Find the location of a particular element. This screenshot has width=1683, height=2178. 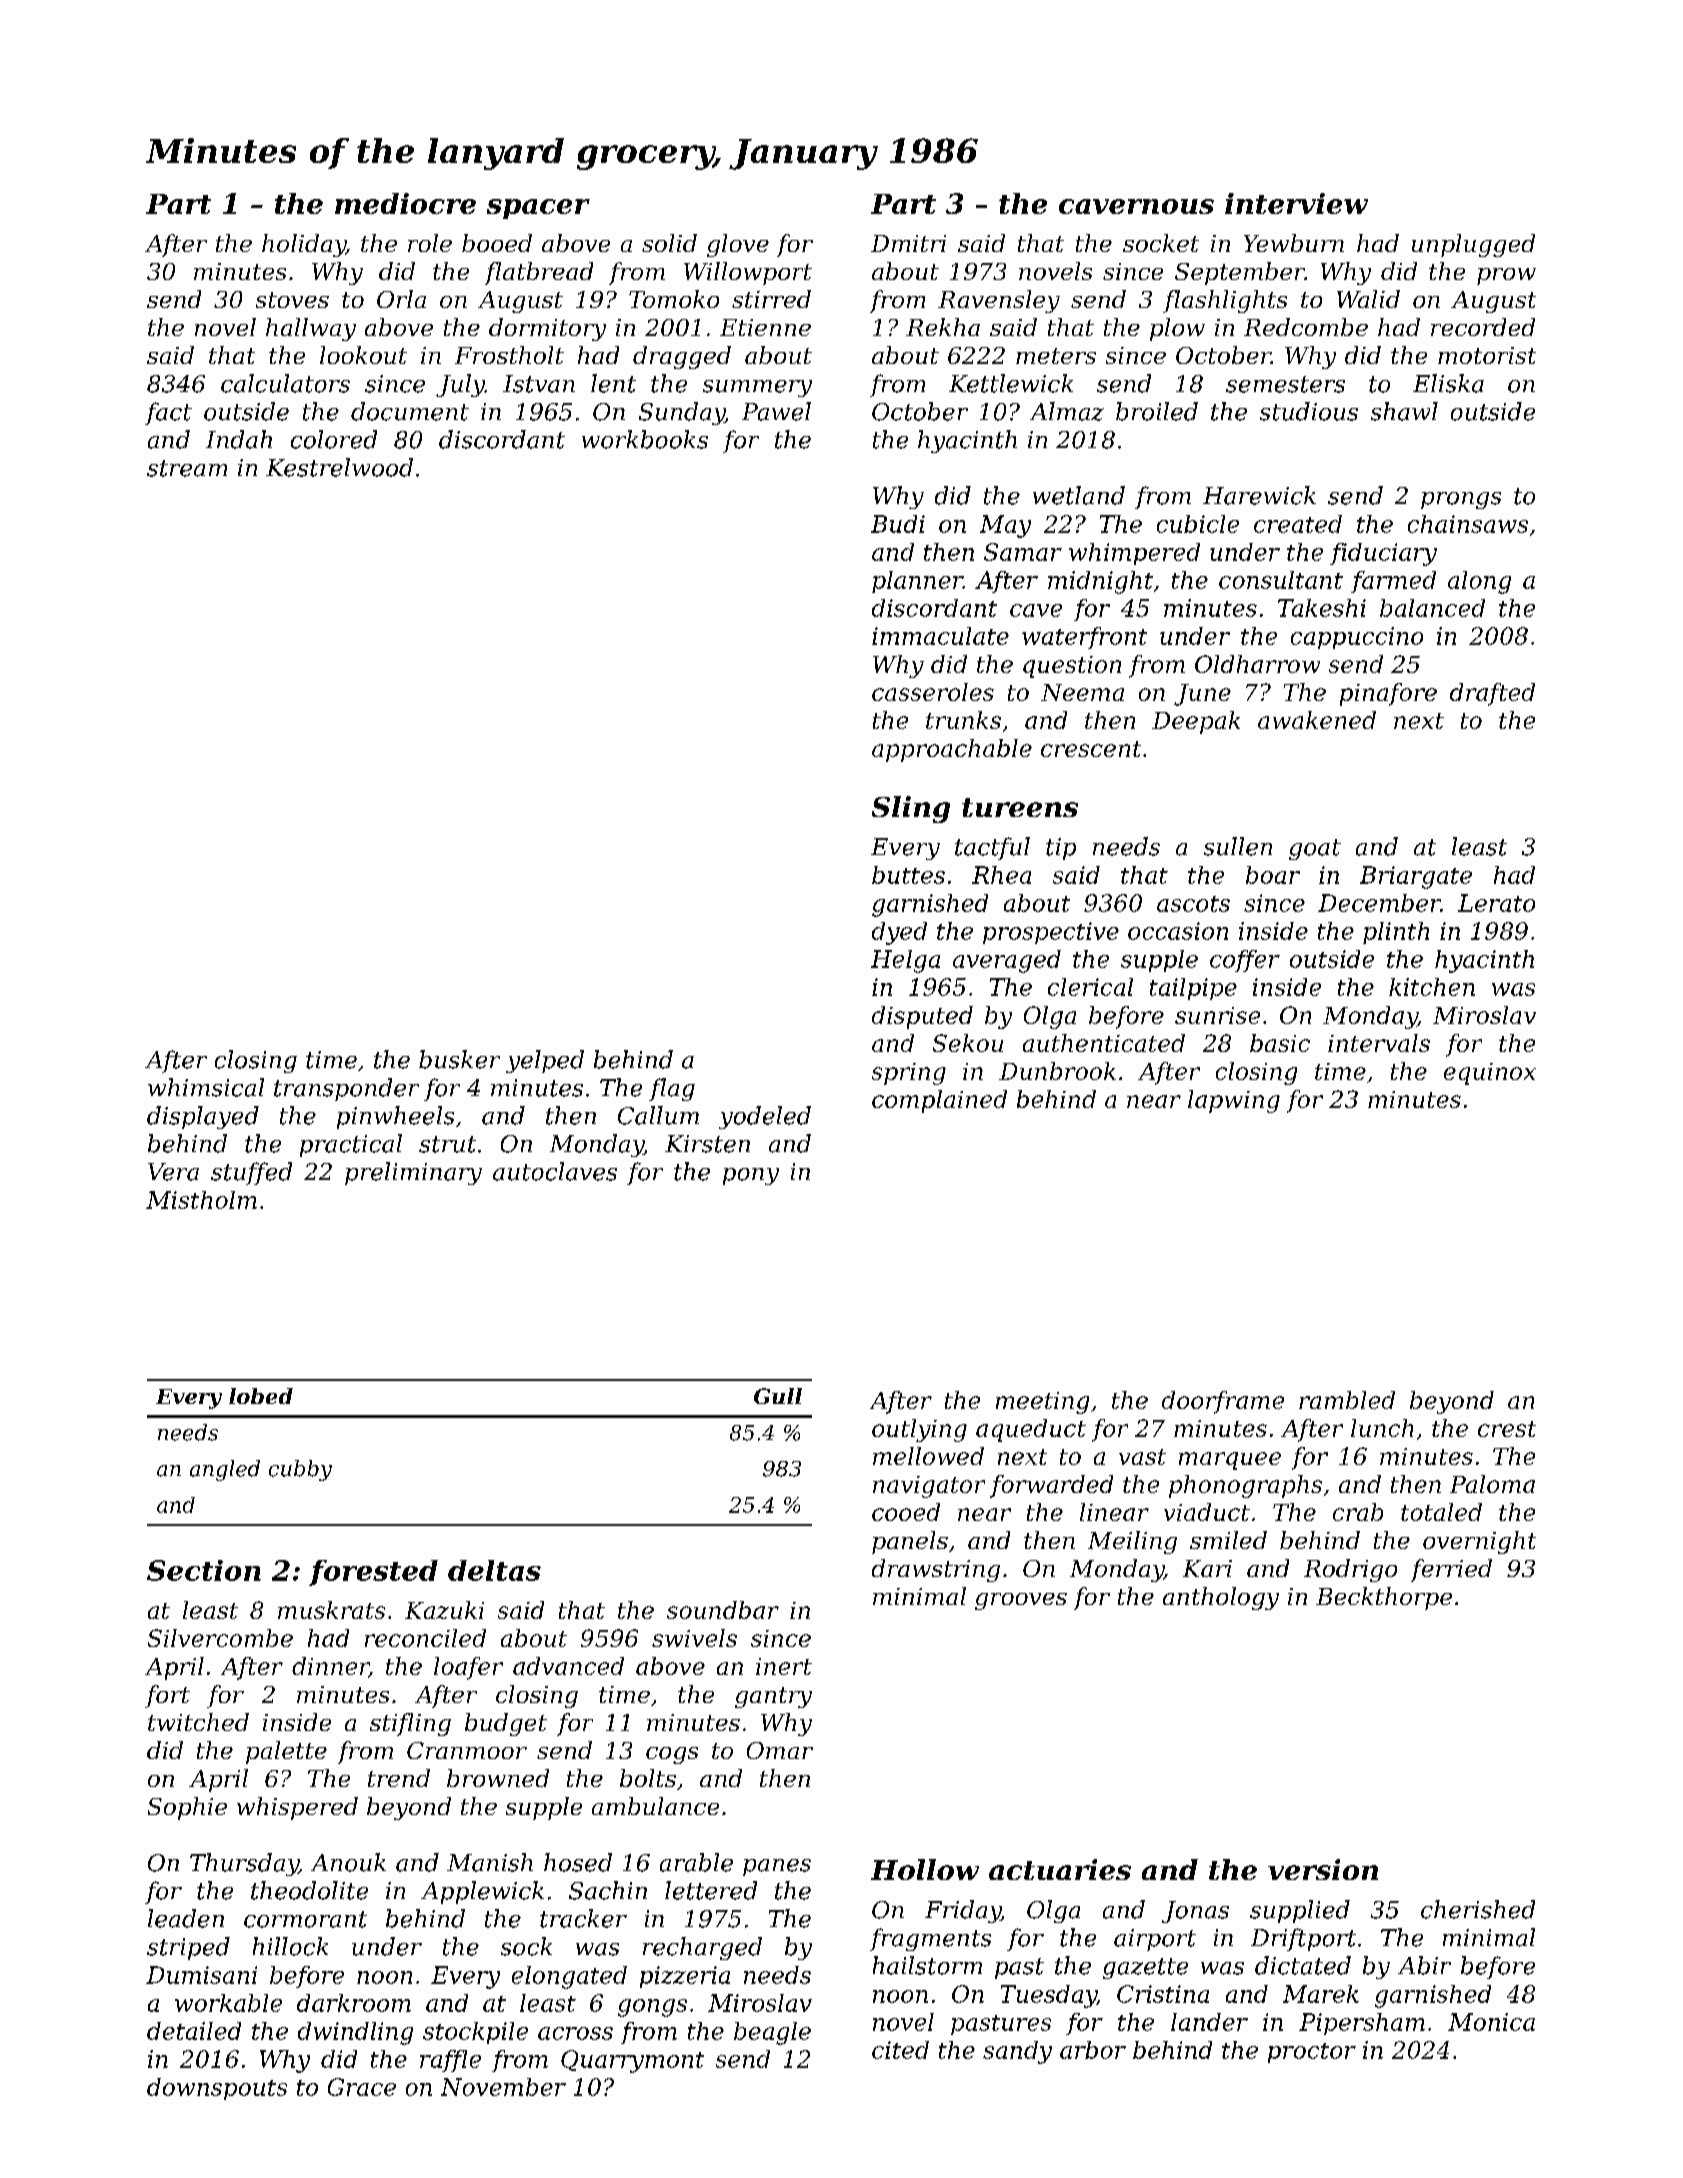

Grace is located at coordinates (362, 2087).
